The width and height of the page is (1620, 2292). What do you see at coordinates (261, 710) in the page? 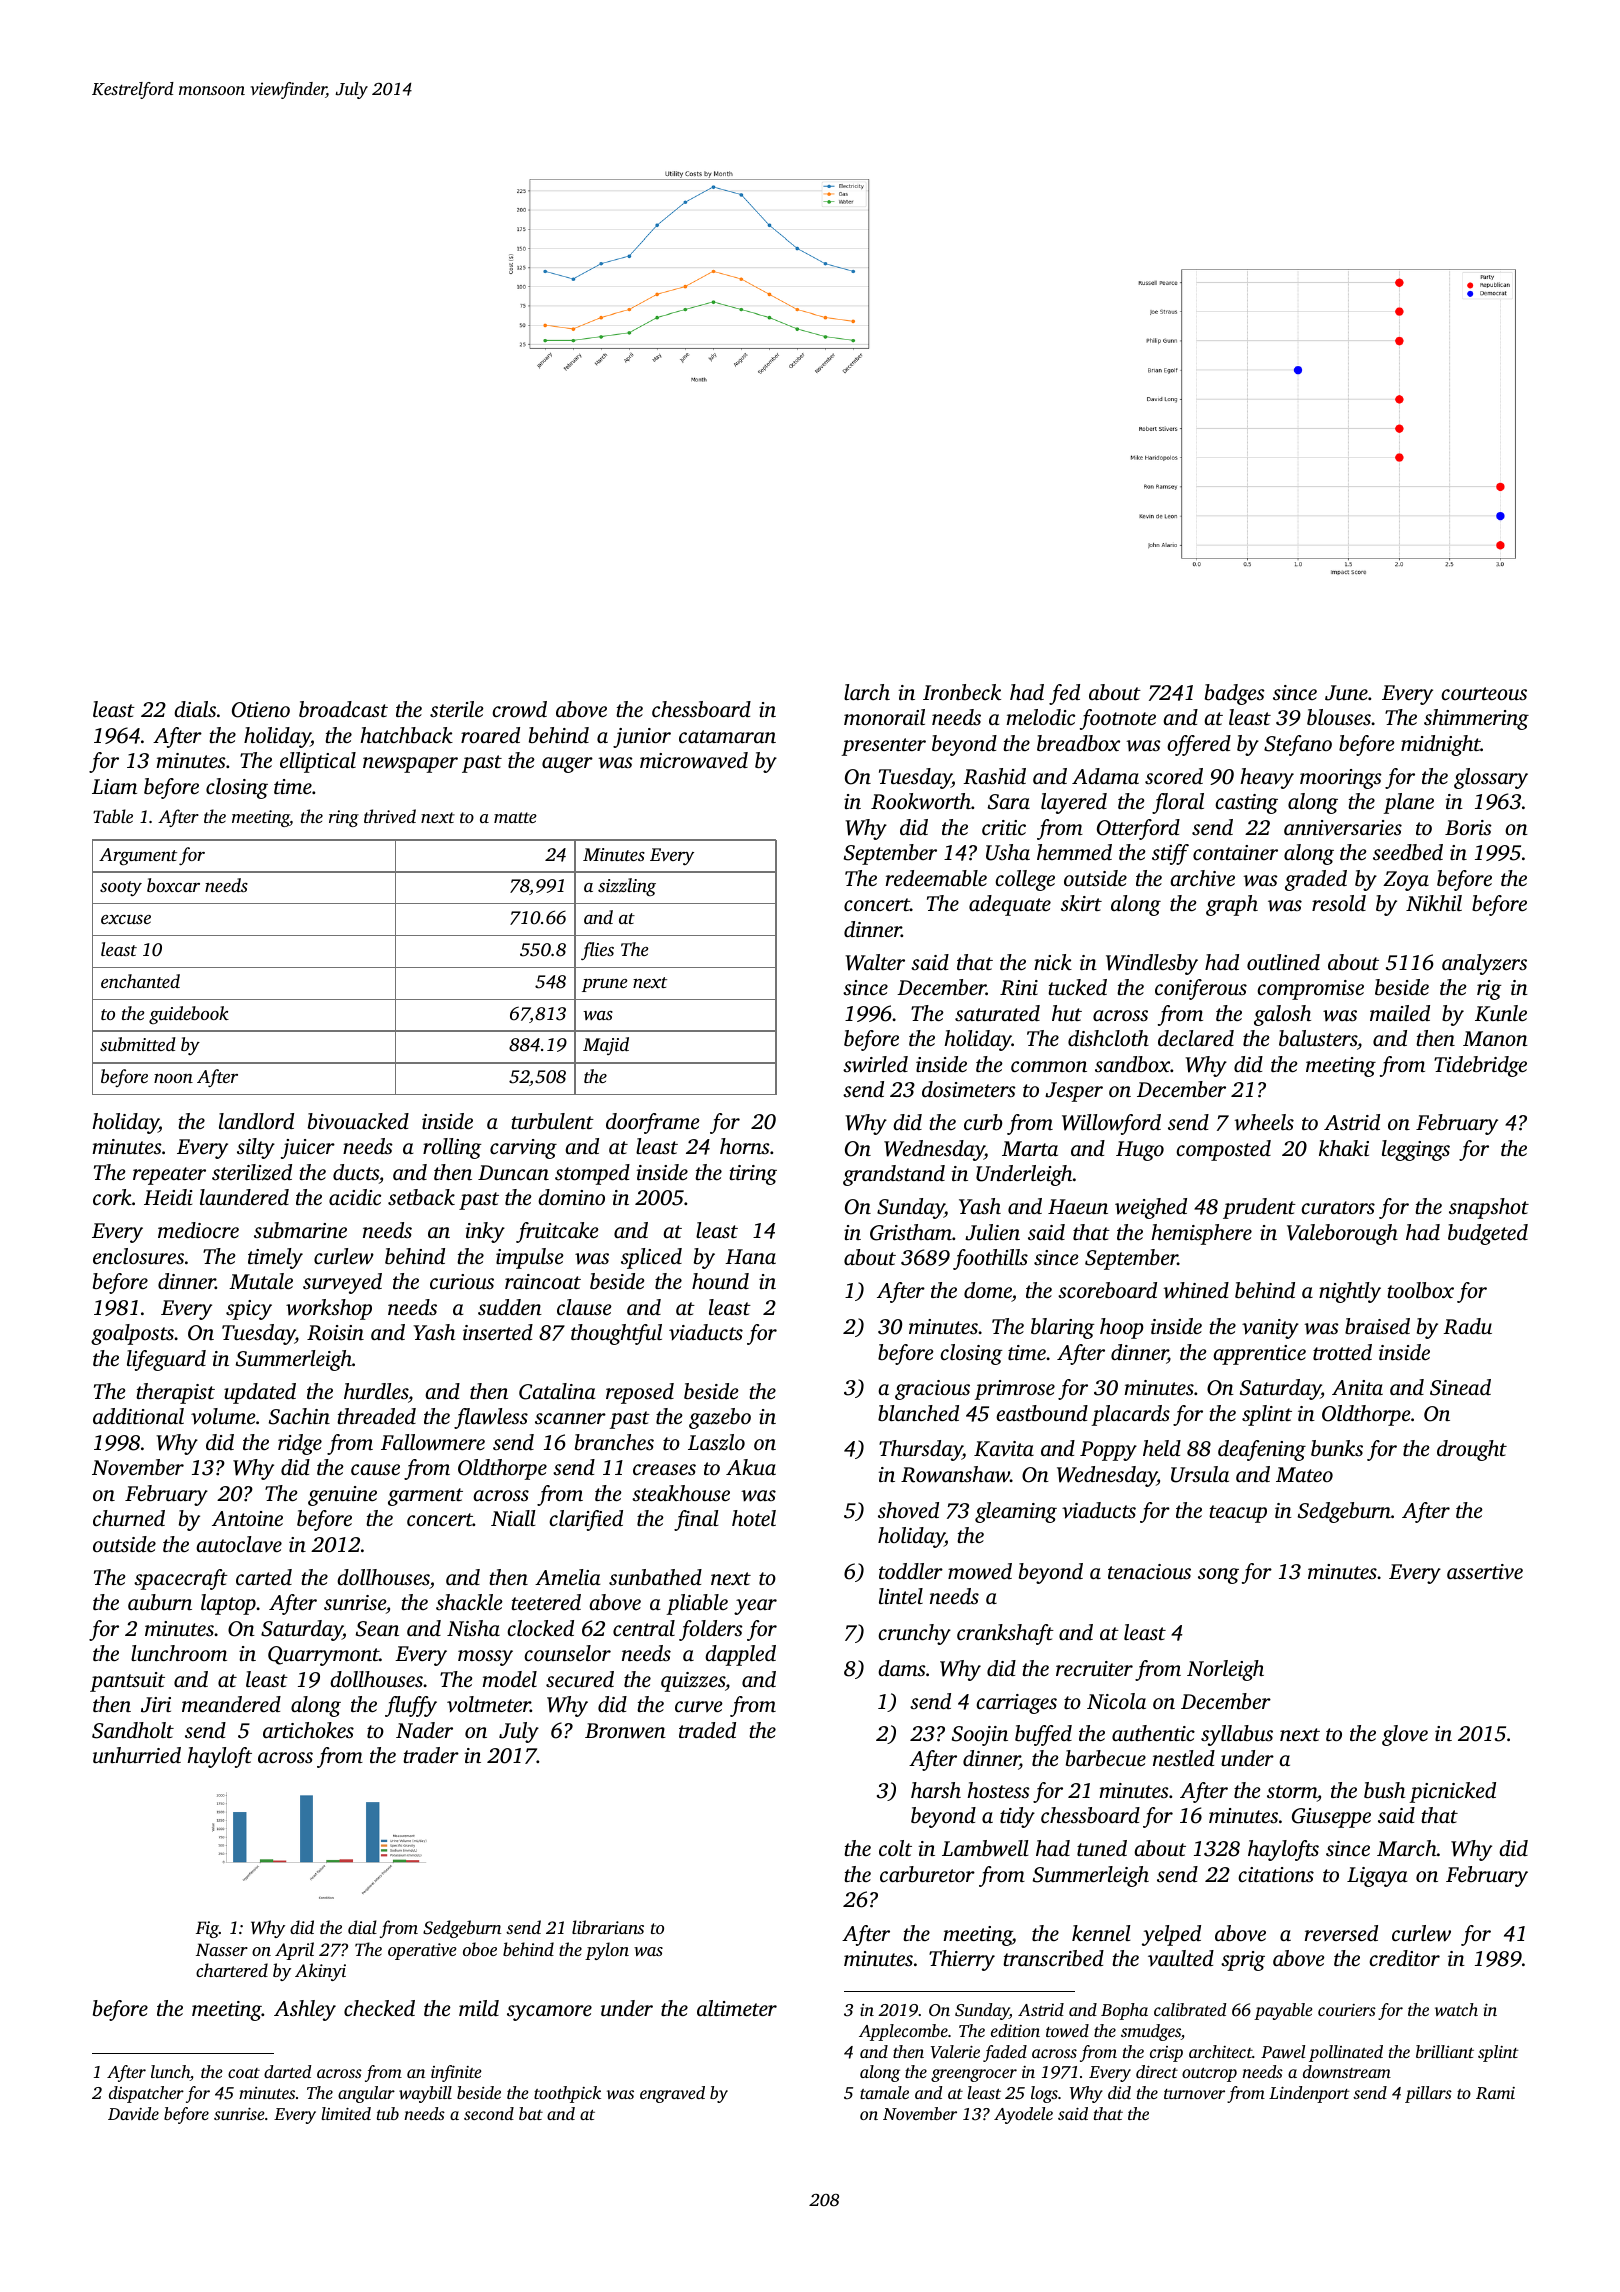
I see `Otieno` at bounding box center [261, 710].
